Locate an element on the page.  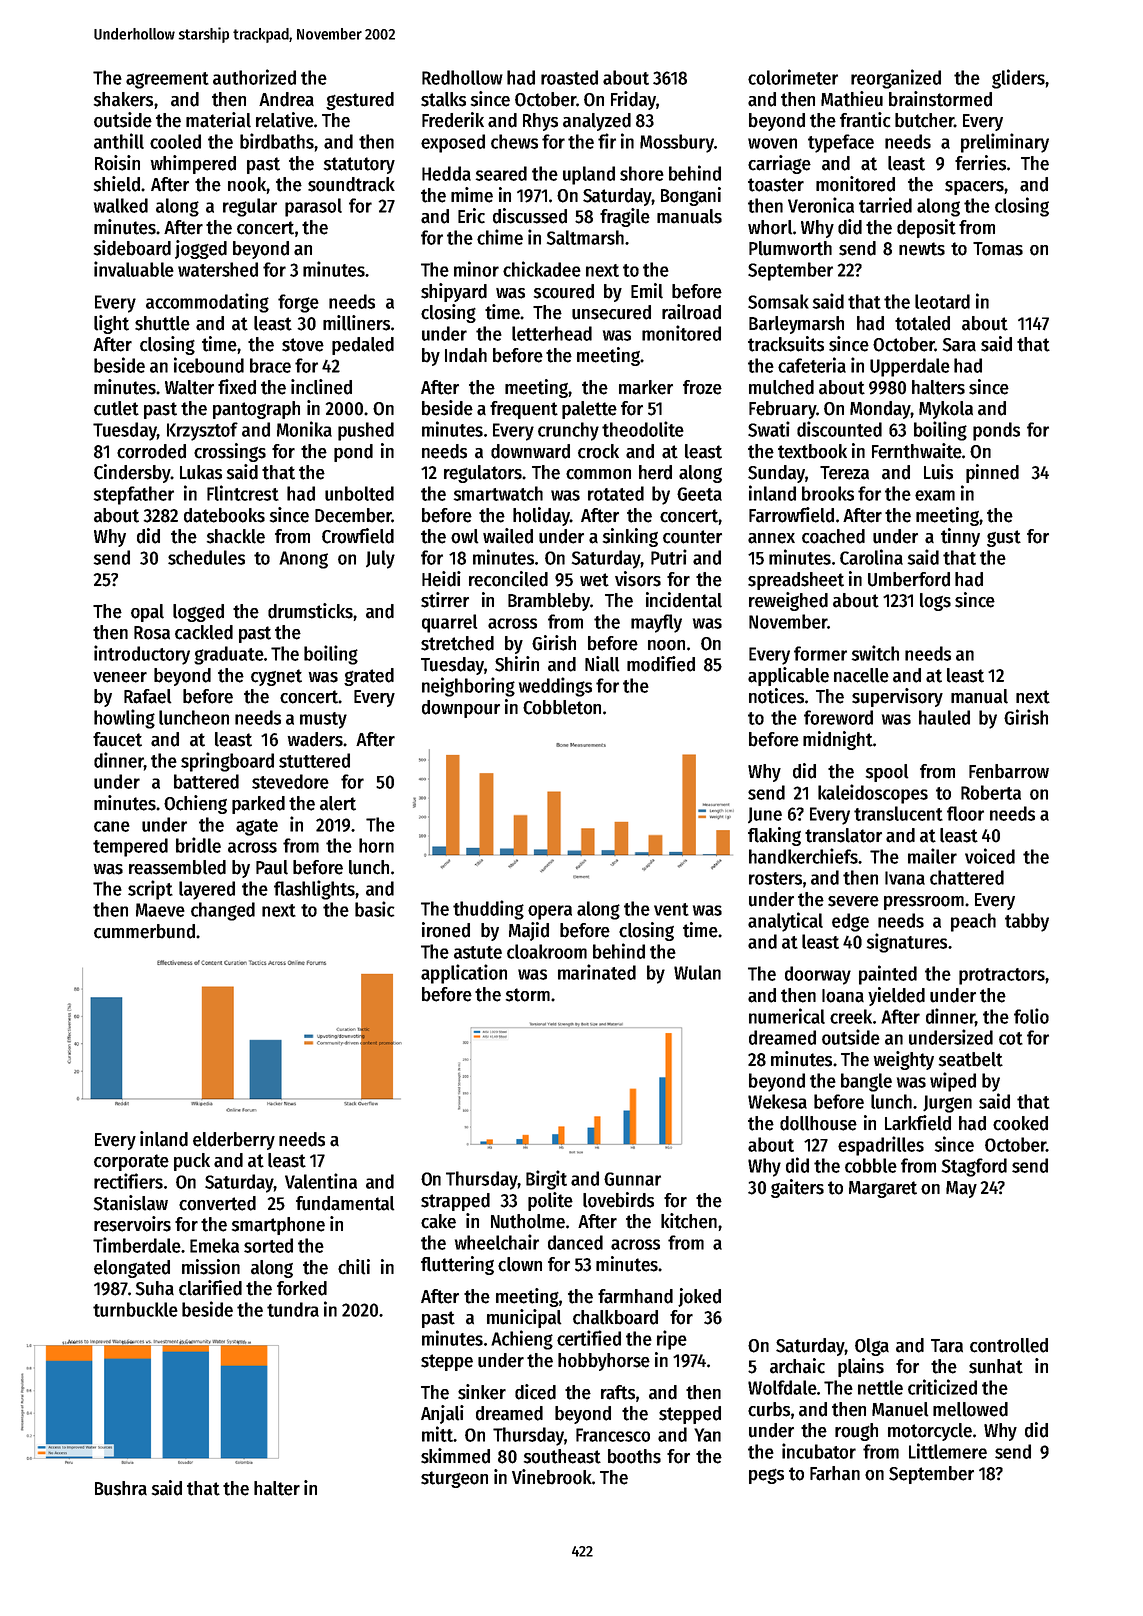
Vinebrook is located at coordinates (552, 1477).
